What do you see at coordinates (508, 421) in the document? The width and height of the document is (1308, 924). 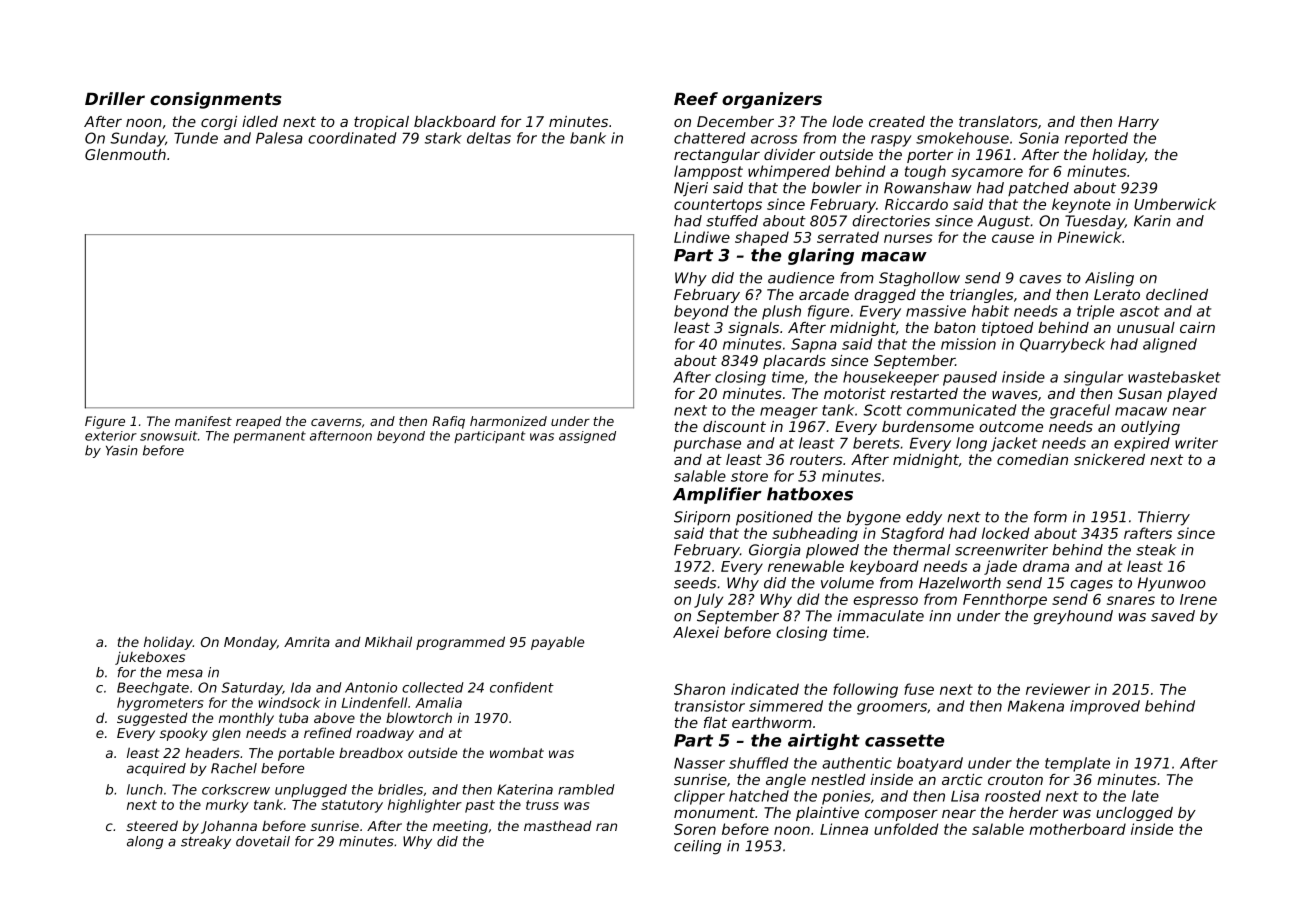 I see `harmonized` at bounding box center [508, 421].
